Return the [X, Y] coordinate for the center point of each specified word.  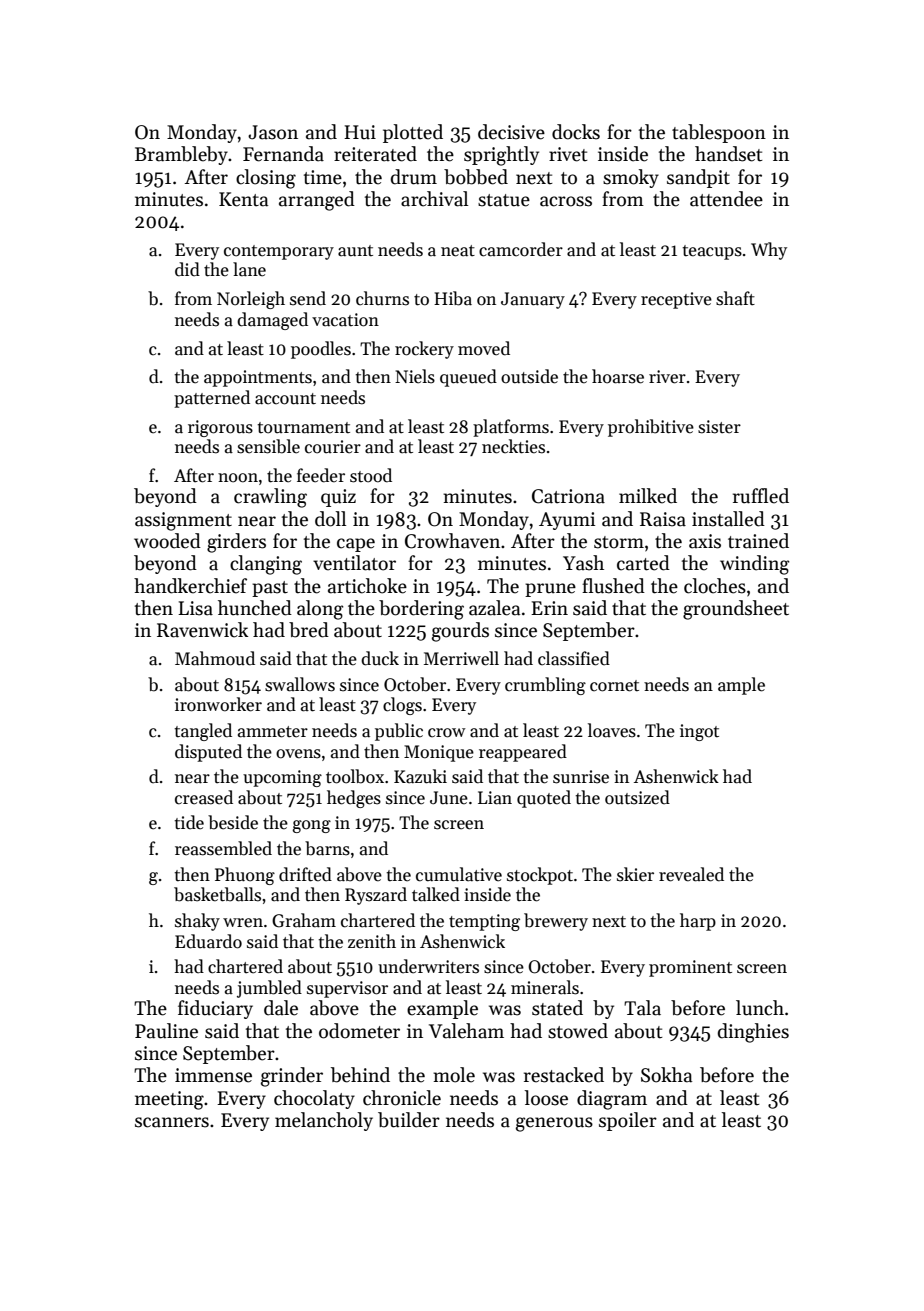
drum [414, 177]
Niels [415, 376]
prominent [690, 968]
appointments [258, 378]
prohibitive [651, 428]
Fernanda [283, 154]
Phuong [245, 876]
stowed [578, 1031]
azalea [494, 608]
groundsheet [736, 610]
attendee [726, 199]
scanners [172, 1122]
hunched [255, 608]
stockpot [540, 876]
